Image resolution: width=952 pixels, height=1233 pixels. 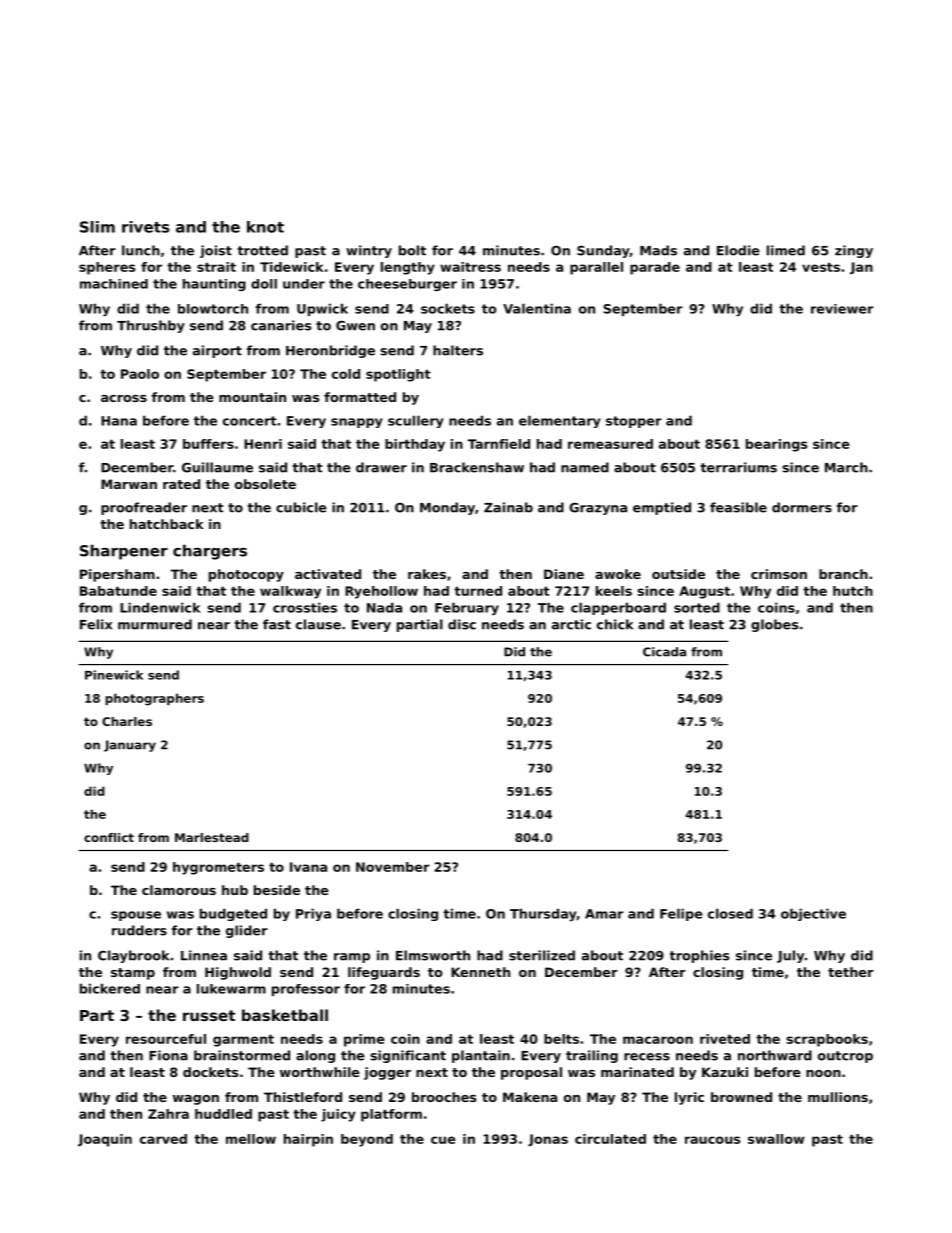 I want to click on February, so click(x=467, y=609).
